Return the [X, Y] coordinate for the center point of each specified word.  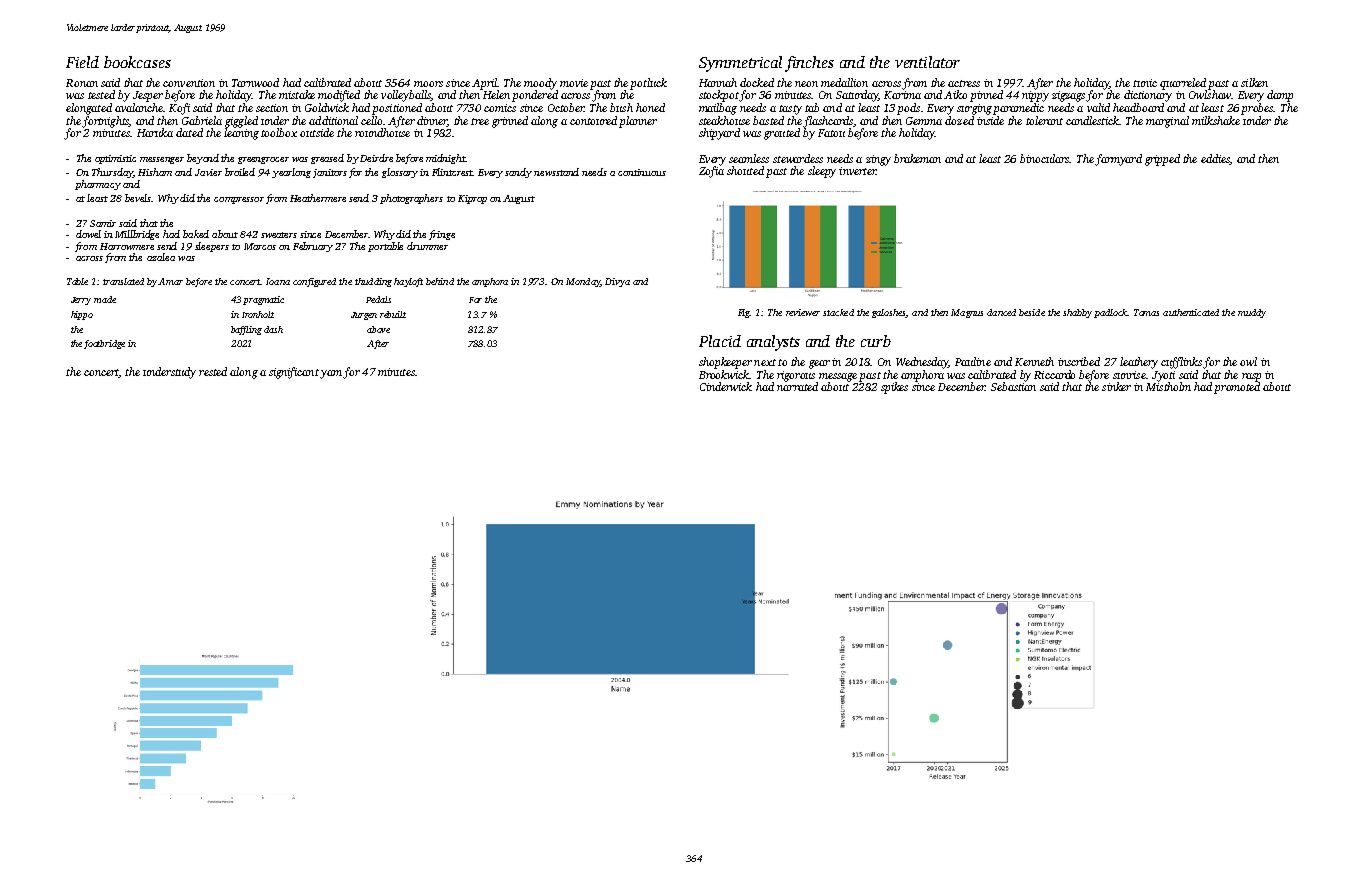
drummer [427, 246]
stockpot [719, 96]
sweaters [279, 235]
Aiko [955, 94]
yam [331, 374]
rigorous [796, 376]
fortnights [105, 122]
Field [82, 62]
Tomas [1146, 312]
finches [809, 64]
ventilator [927, 62]
